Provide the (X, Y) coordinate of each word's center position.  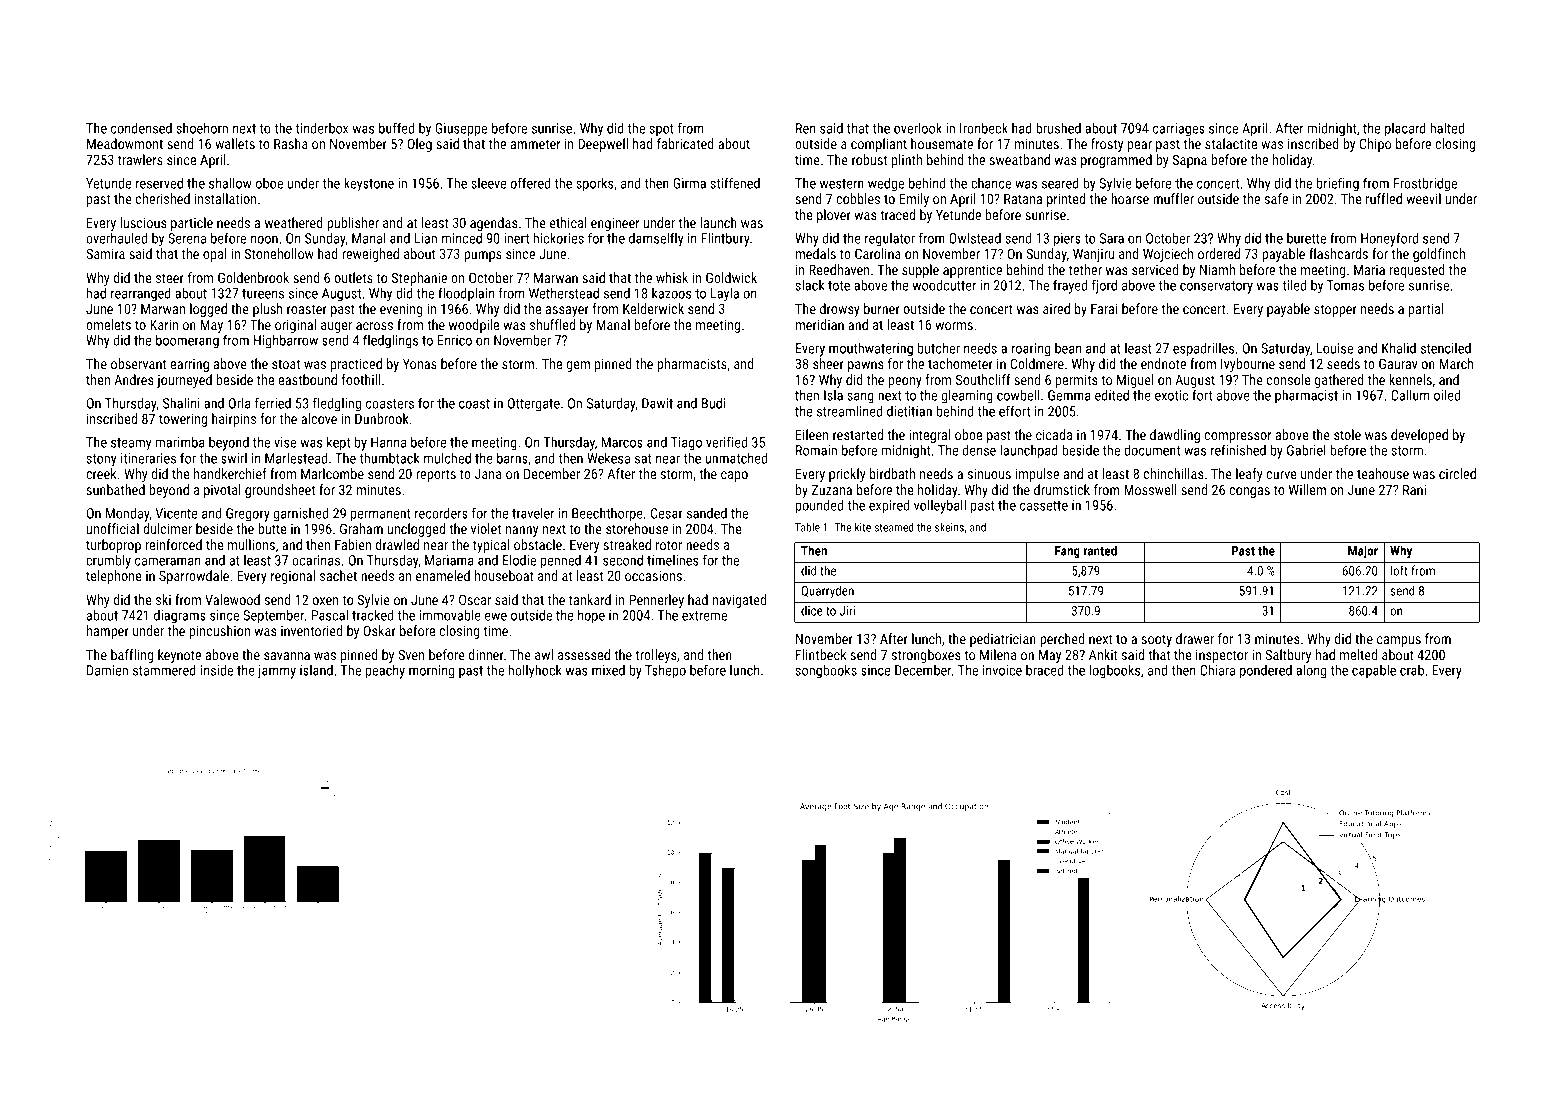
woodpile (474, 326)
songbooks (826, 671)
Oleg (419, 145)
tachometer (960, 363)
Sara (1112, 238)
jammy (277, 672)
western (842, 184)
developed (1419, 436)
